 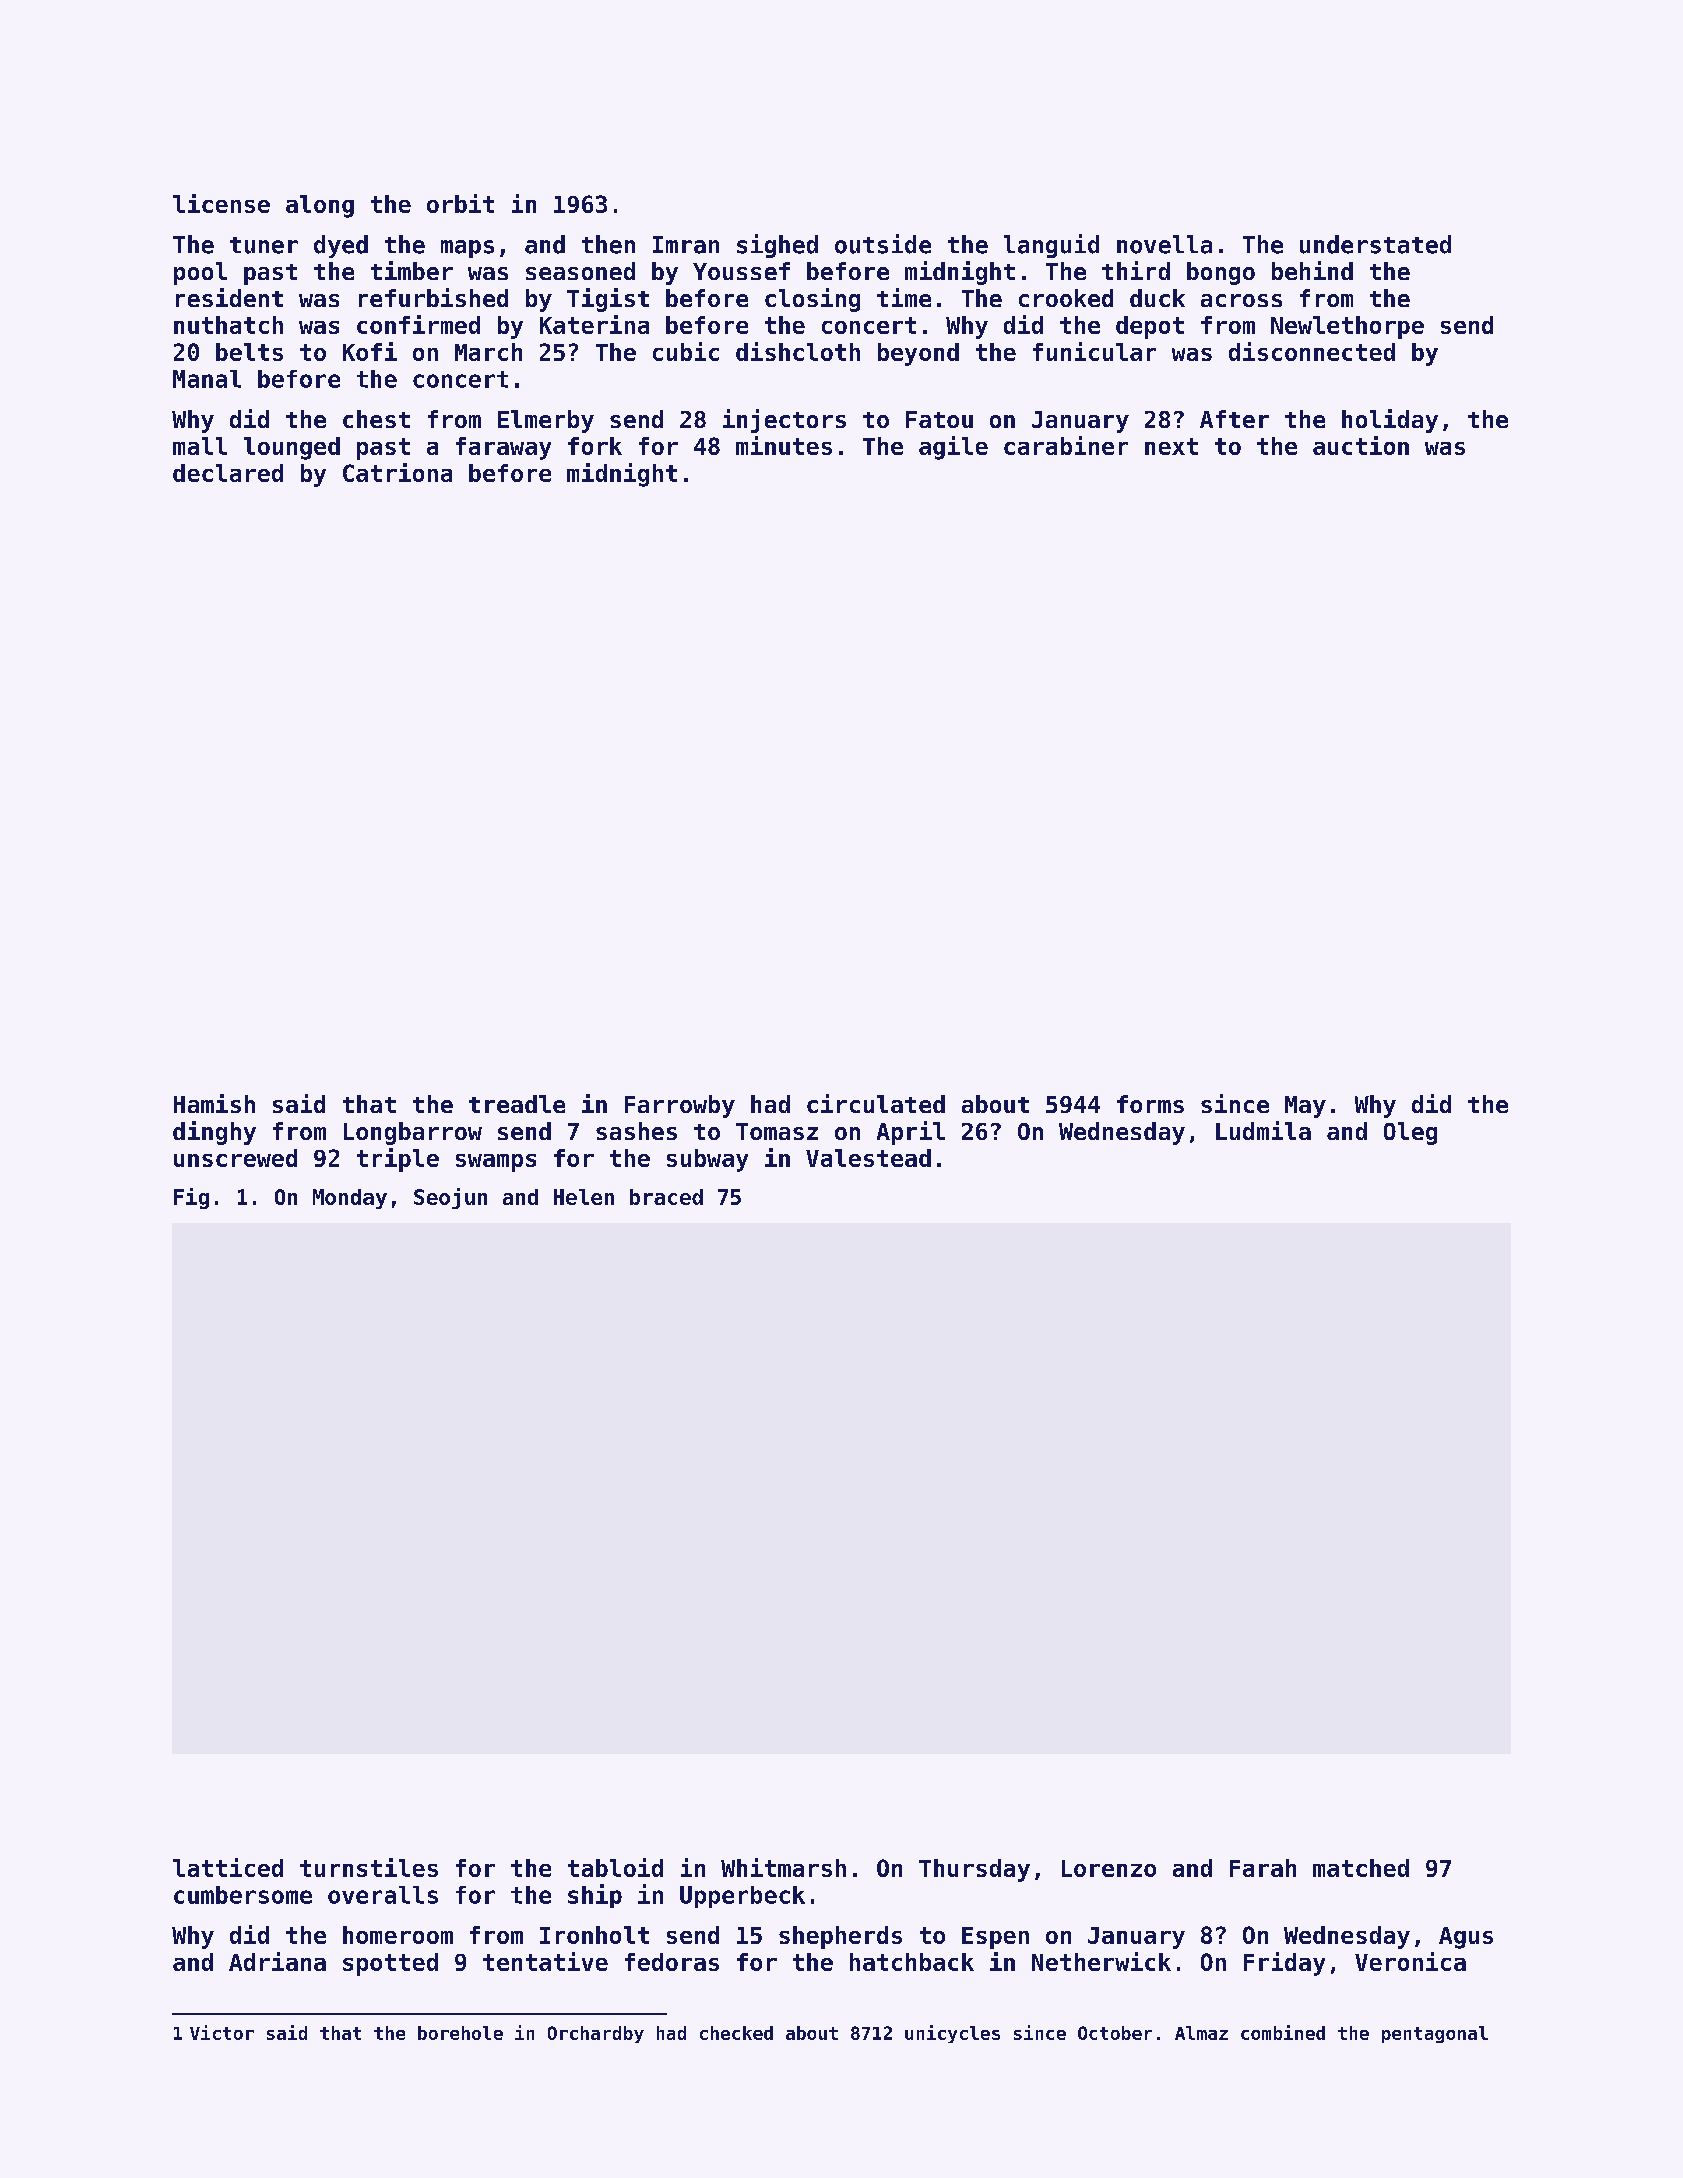 What do you see at coordinates (277, 1961) in the image?
I see `Adriana` at bounding box center [277, 1961].
